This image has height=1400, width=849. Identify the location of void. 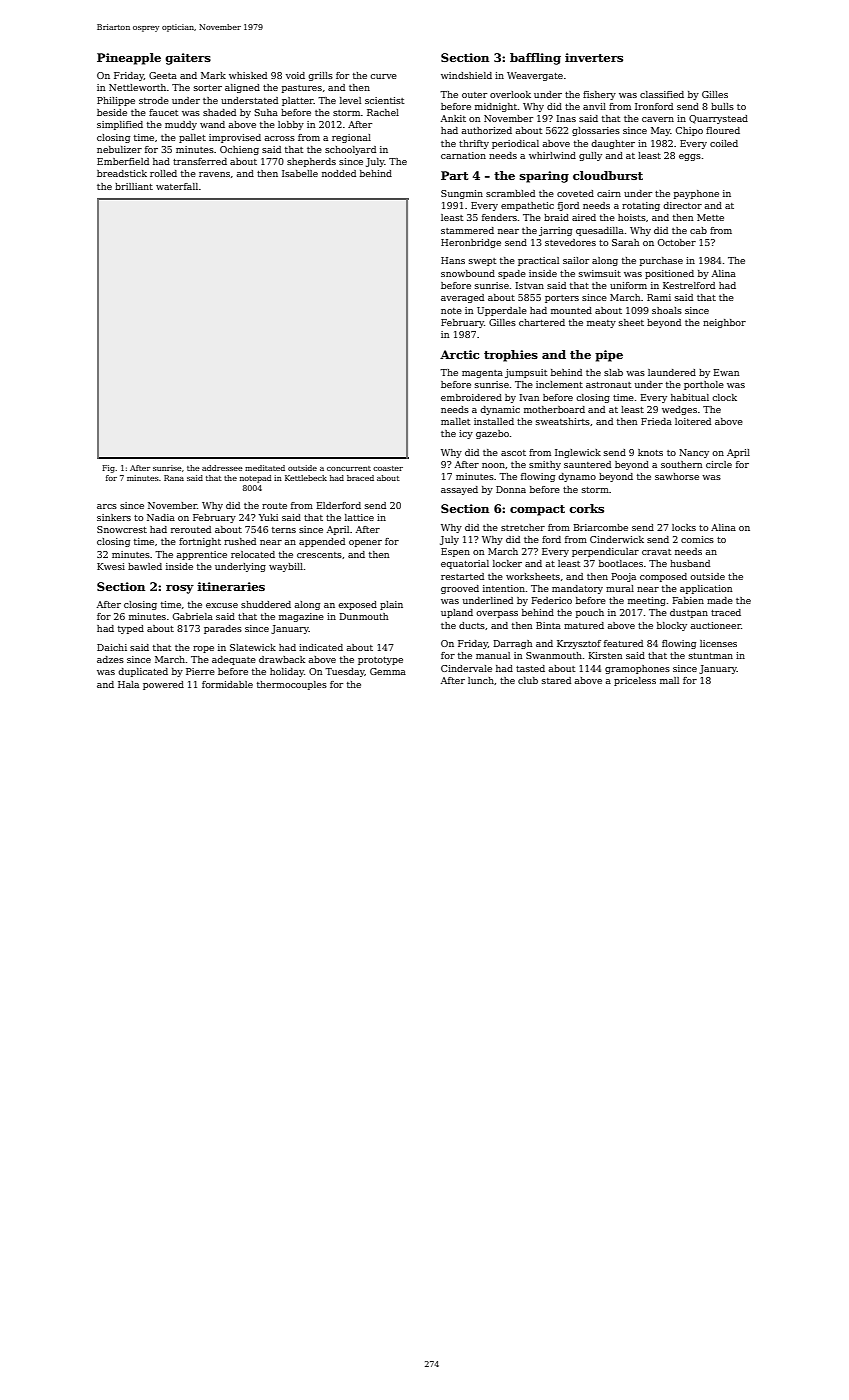
(295, 75).
